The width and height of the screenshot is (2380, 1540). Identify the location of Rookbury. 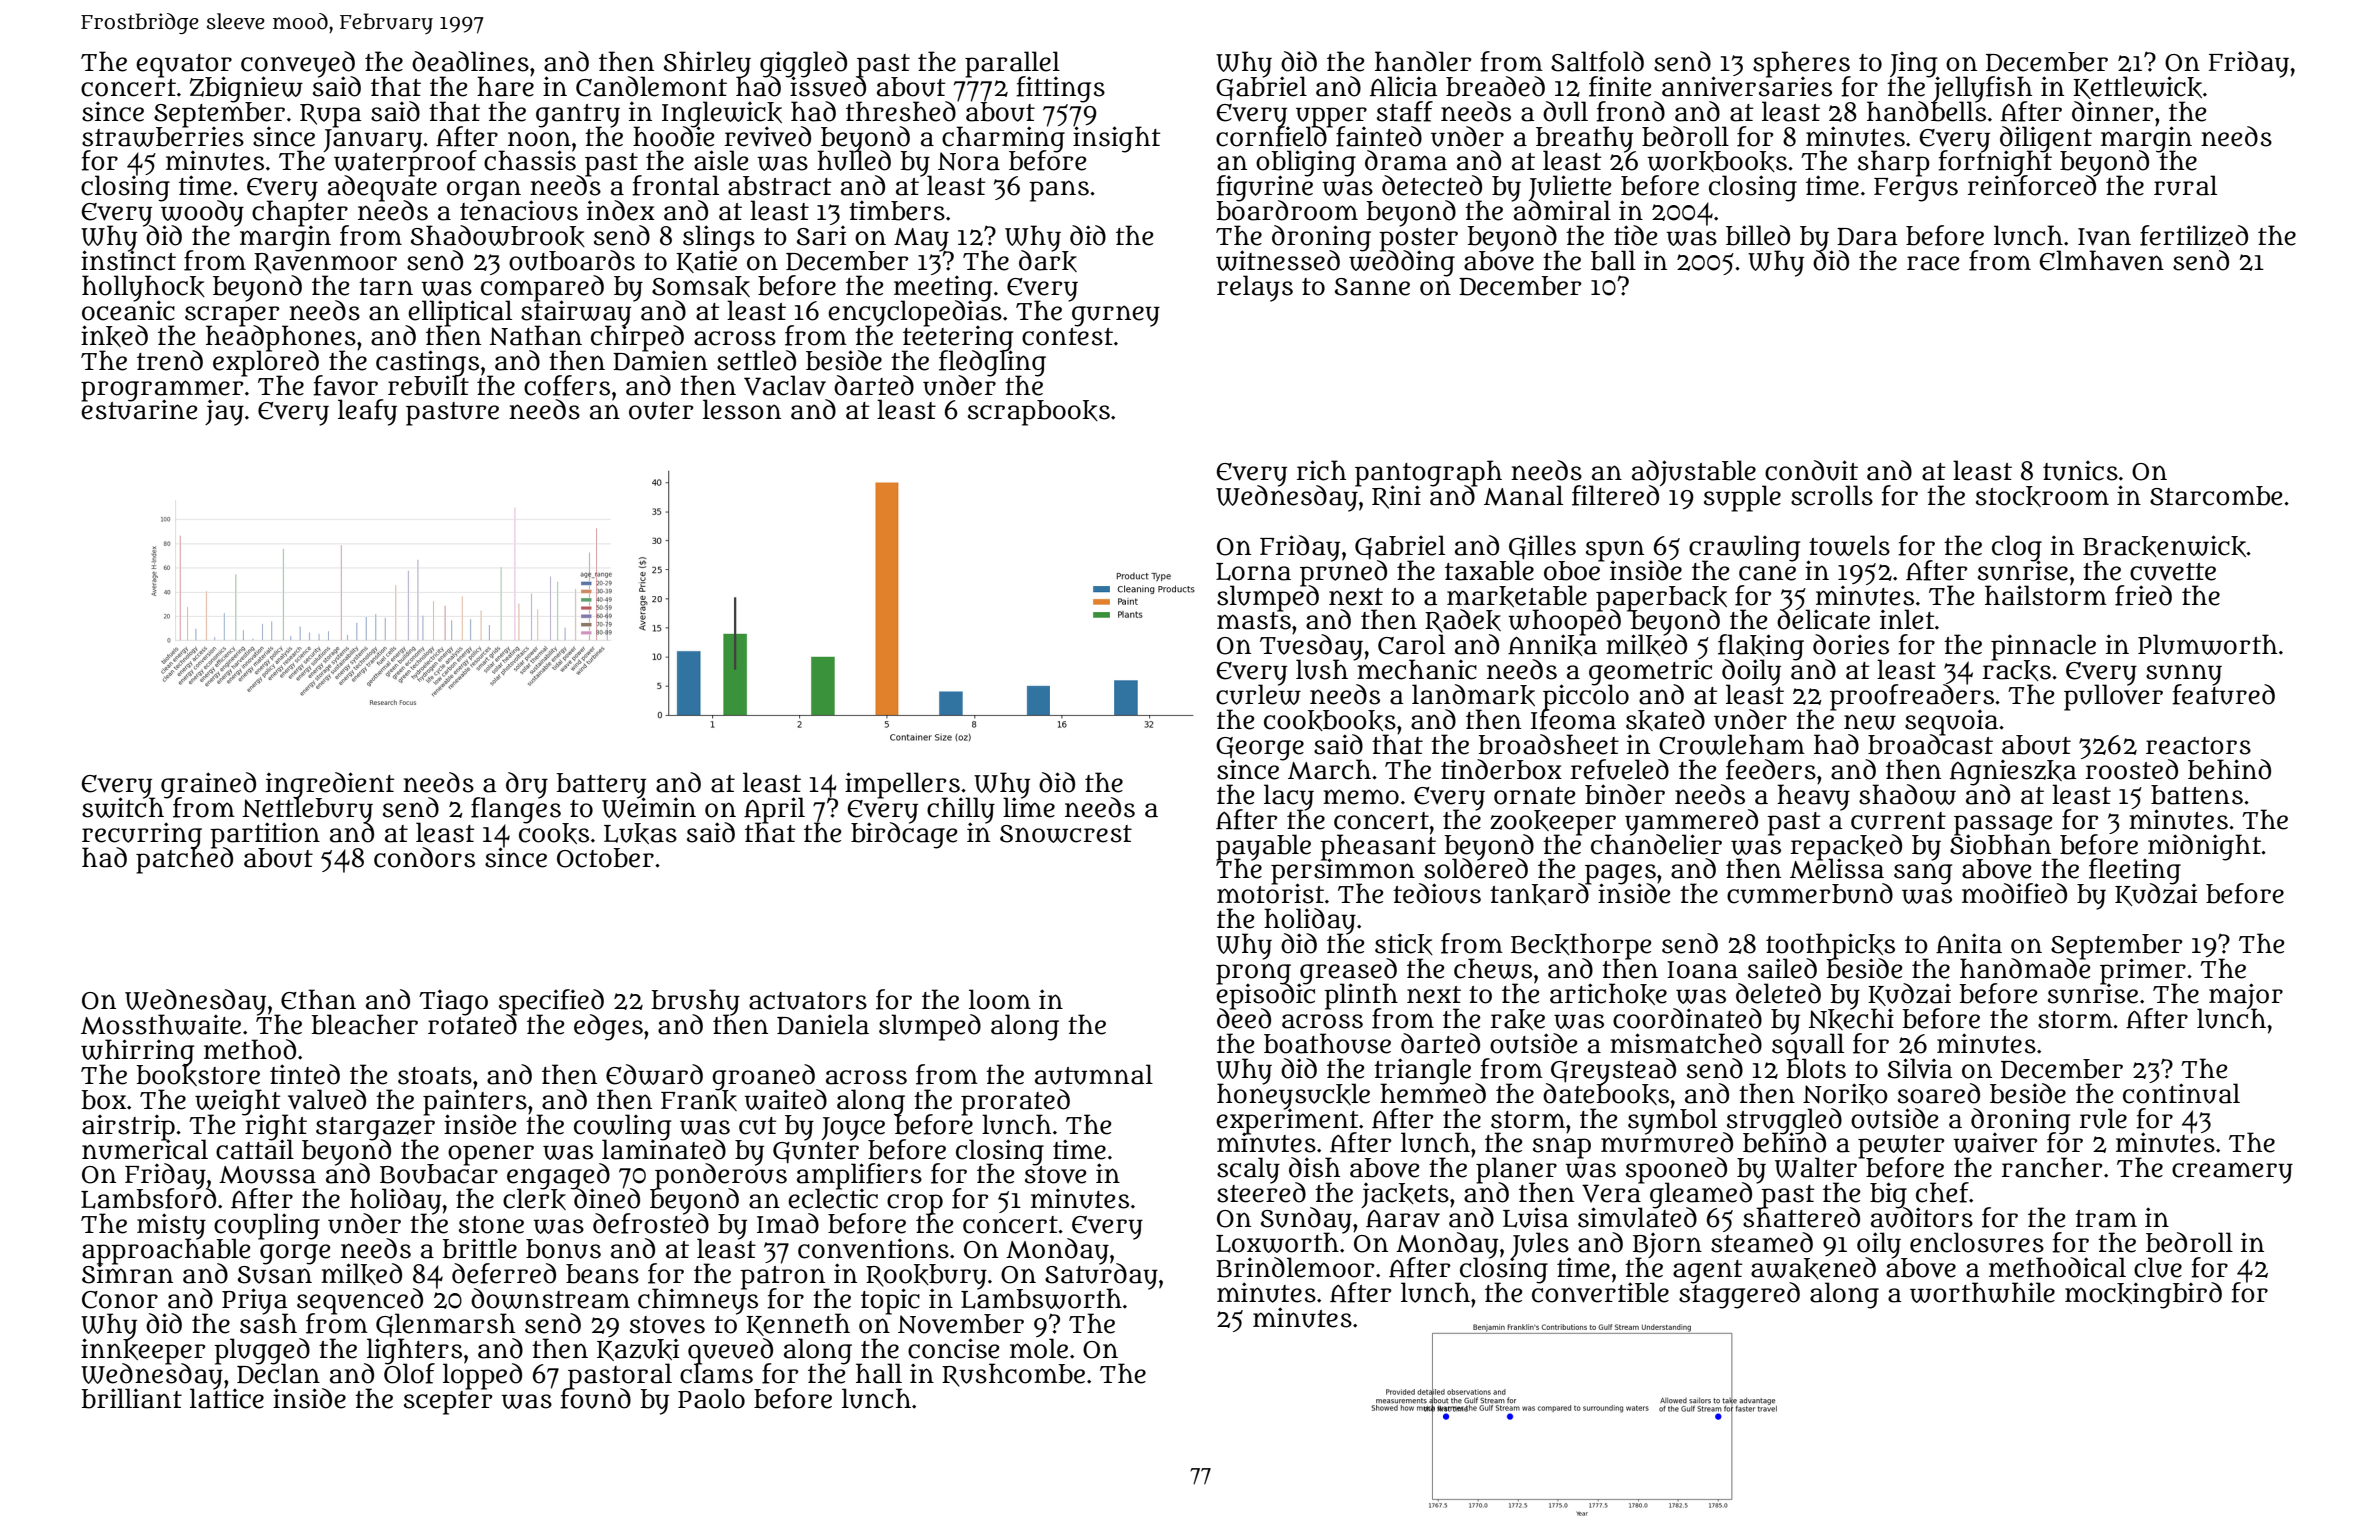
(926, 1276).
